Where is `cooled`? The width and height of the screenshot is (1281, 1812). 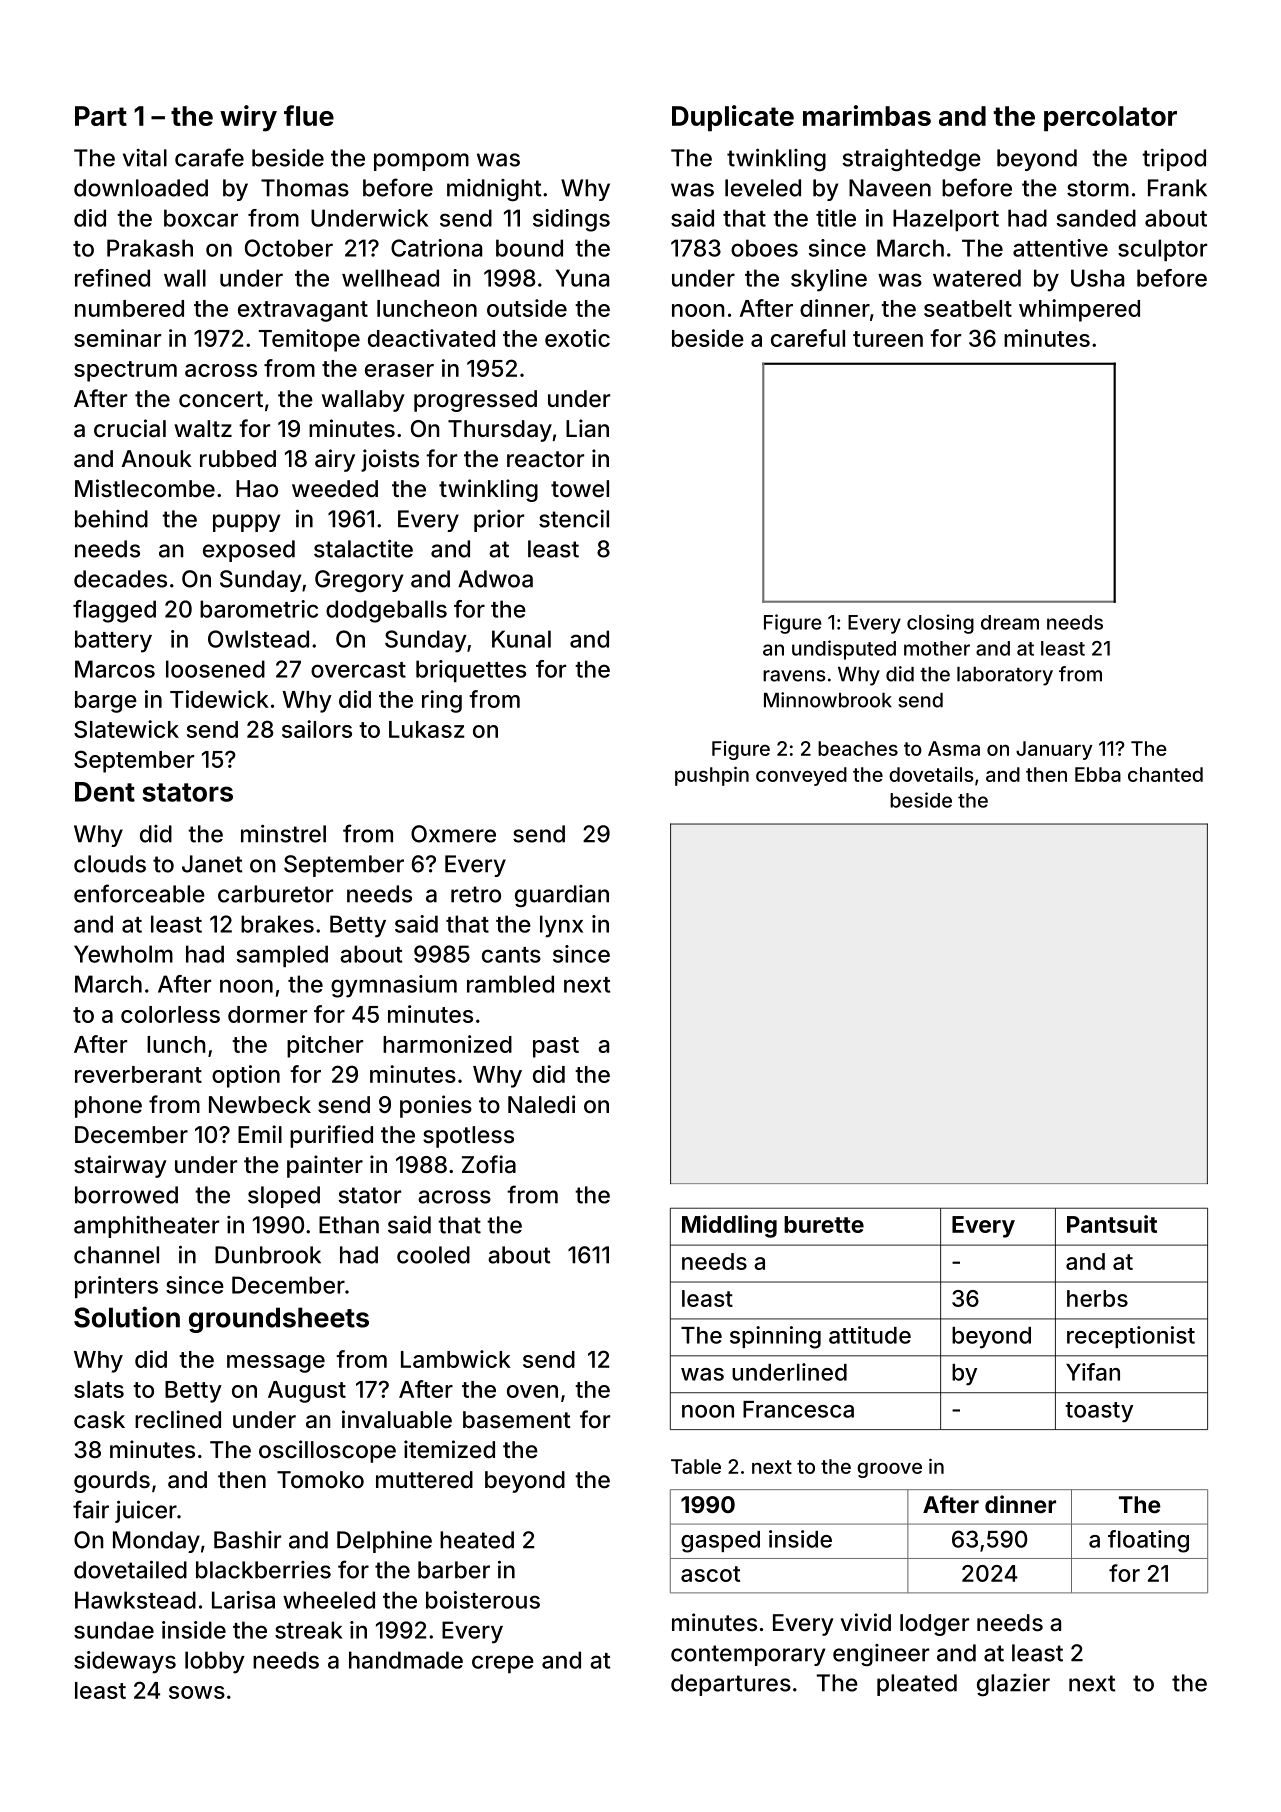 cooled is located at coordinates (433, 1255).
